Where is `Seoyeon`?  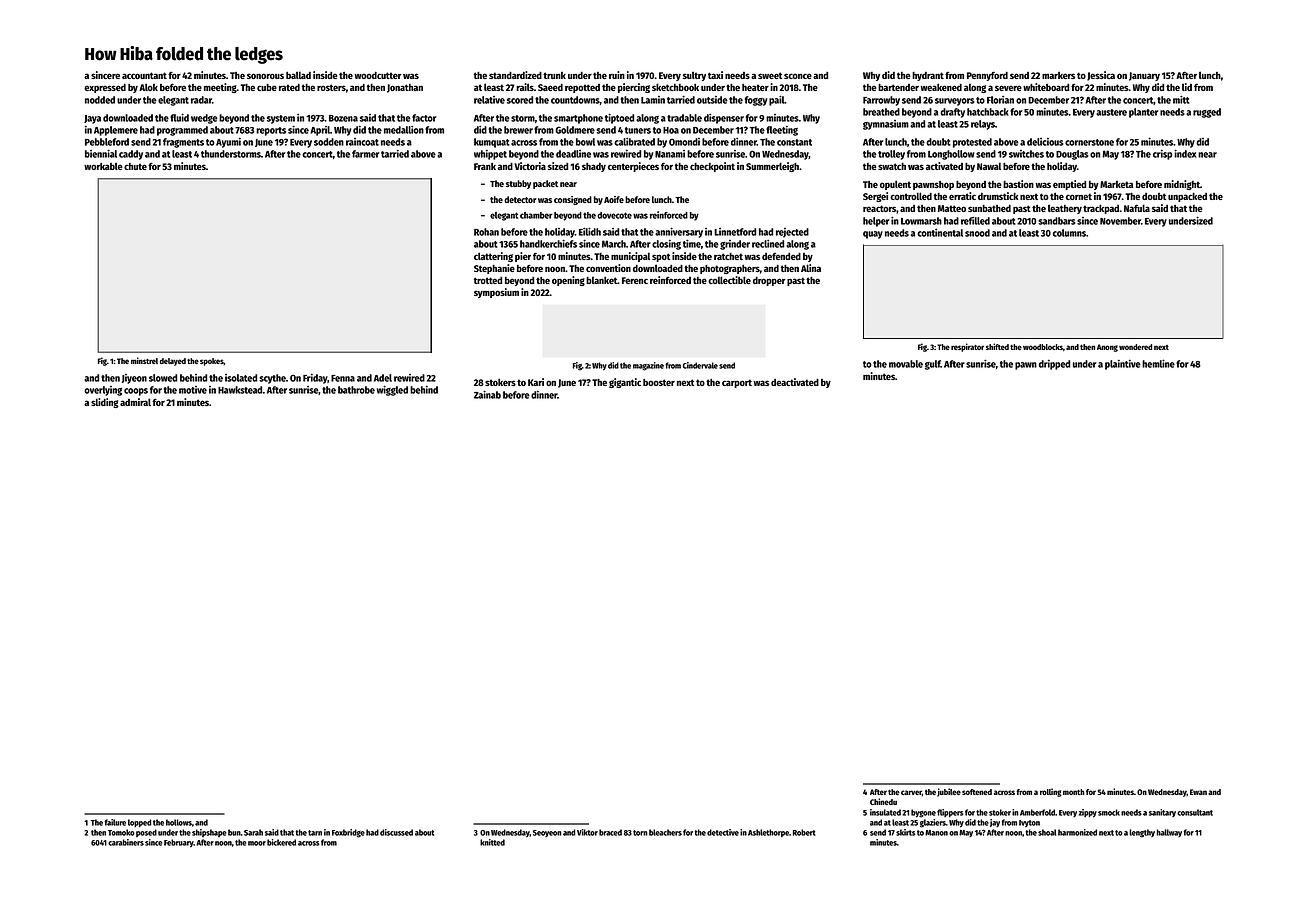
Seoyeon is located at coordinates (547, 833).
